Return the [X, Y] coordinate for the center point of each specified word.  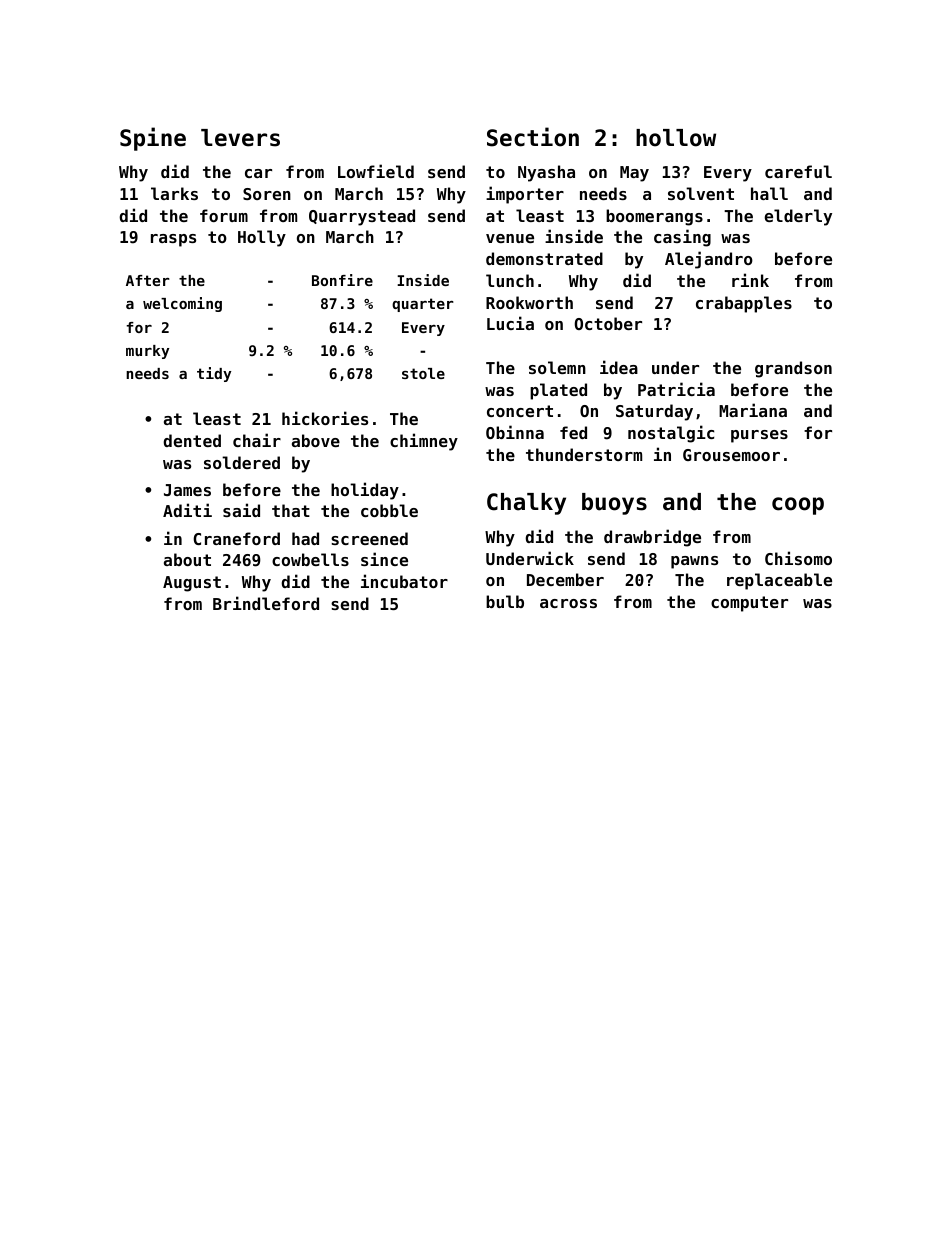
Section [533, 137]
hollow [676, 138]
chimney [424, 442]
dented [192, 440]
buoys [614, 504]
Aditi [187, 510]
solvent [701, 193]
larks [174, 193]
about [187, 559]
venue [510, 238]
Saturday [654, 412]
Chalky [526, 504]
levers [240, 138]
